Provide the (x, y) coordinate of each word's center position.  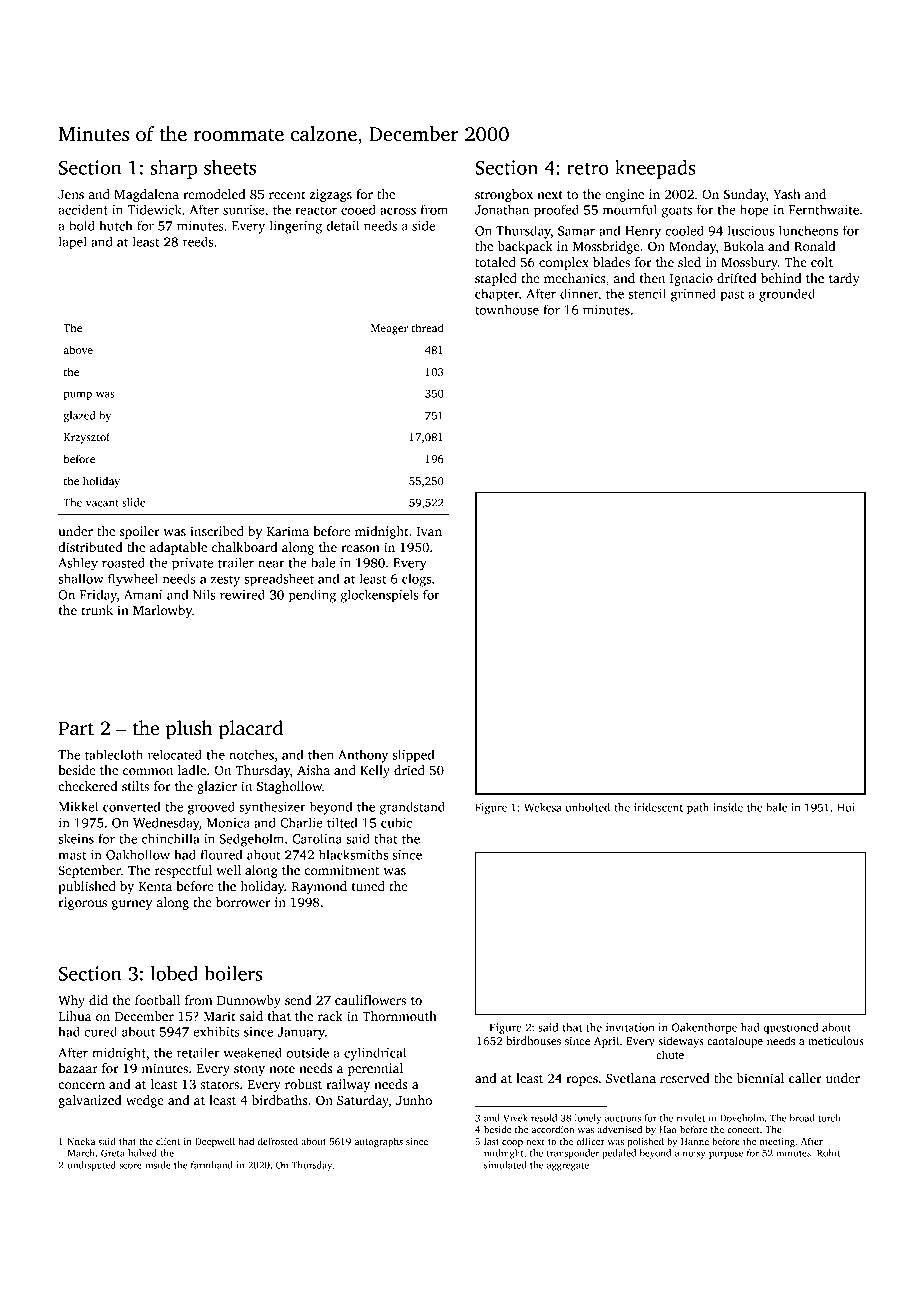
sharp (173, 169)
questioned (790, 1028)
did (98, 1000)
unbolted (588, 807)
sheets (230, 167)
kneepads (655, 169)
